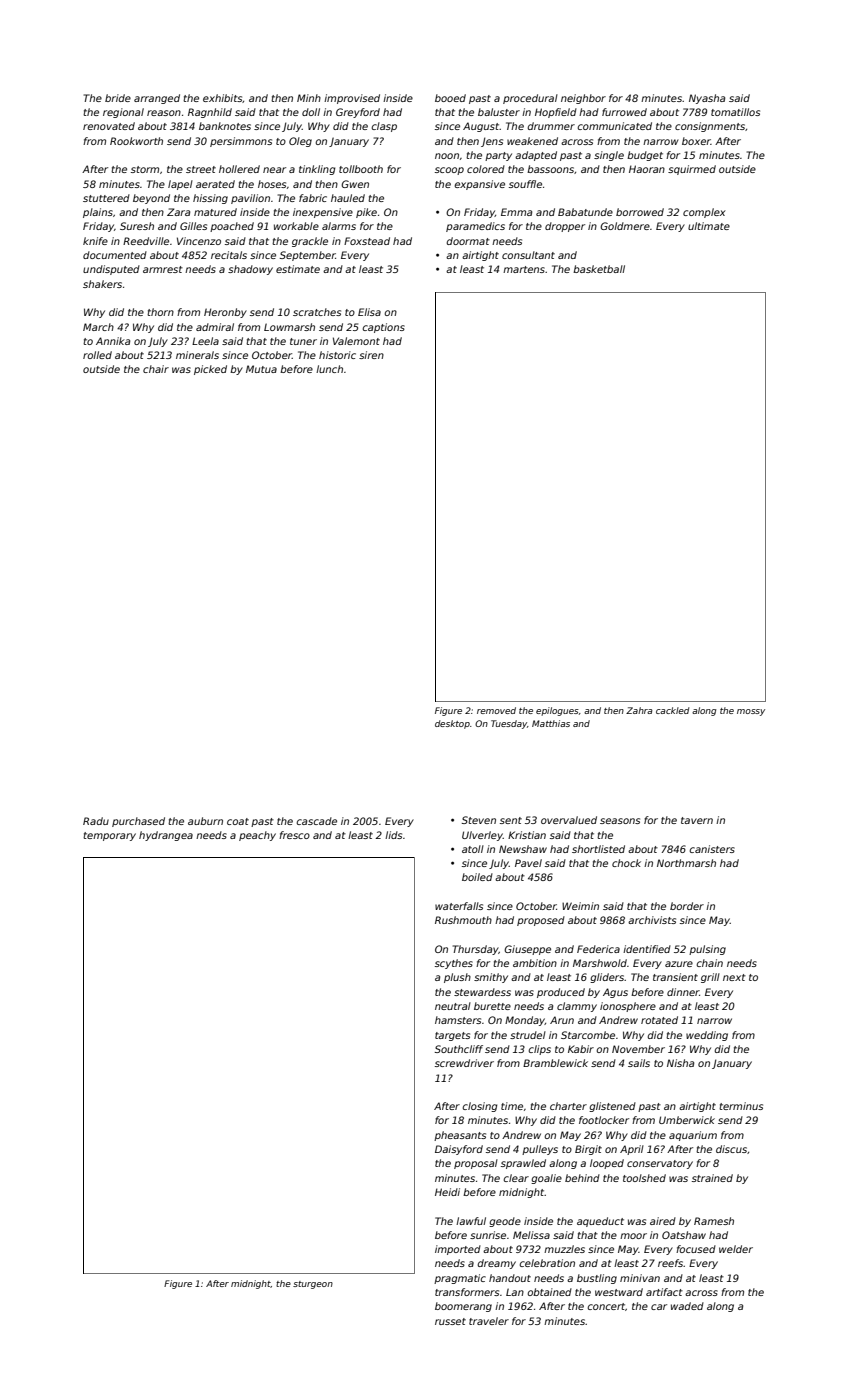  Describe the element at coordinates (639, 710) in the screenshot. I see `Zahra` at that location.
